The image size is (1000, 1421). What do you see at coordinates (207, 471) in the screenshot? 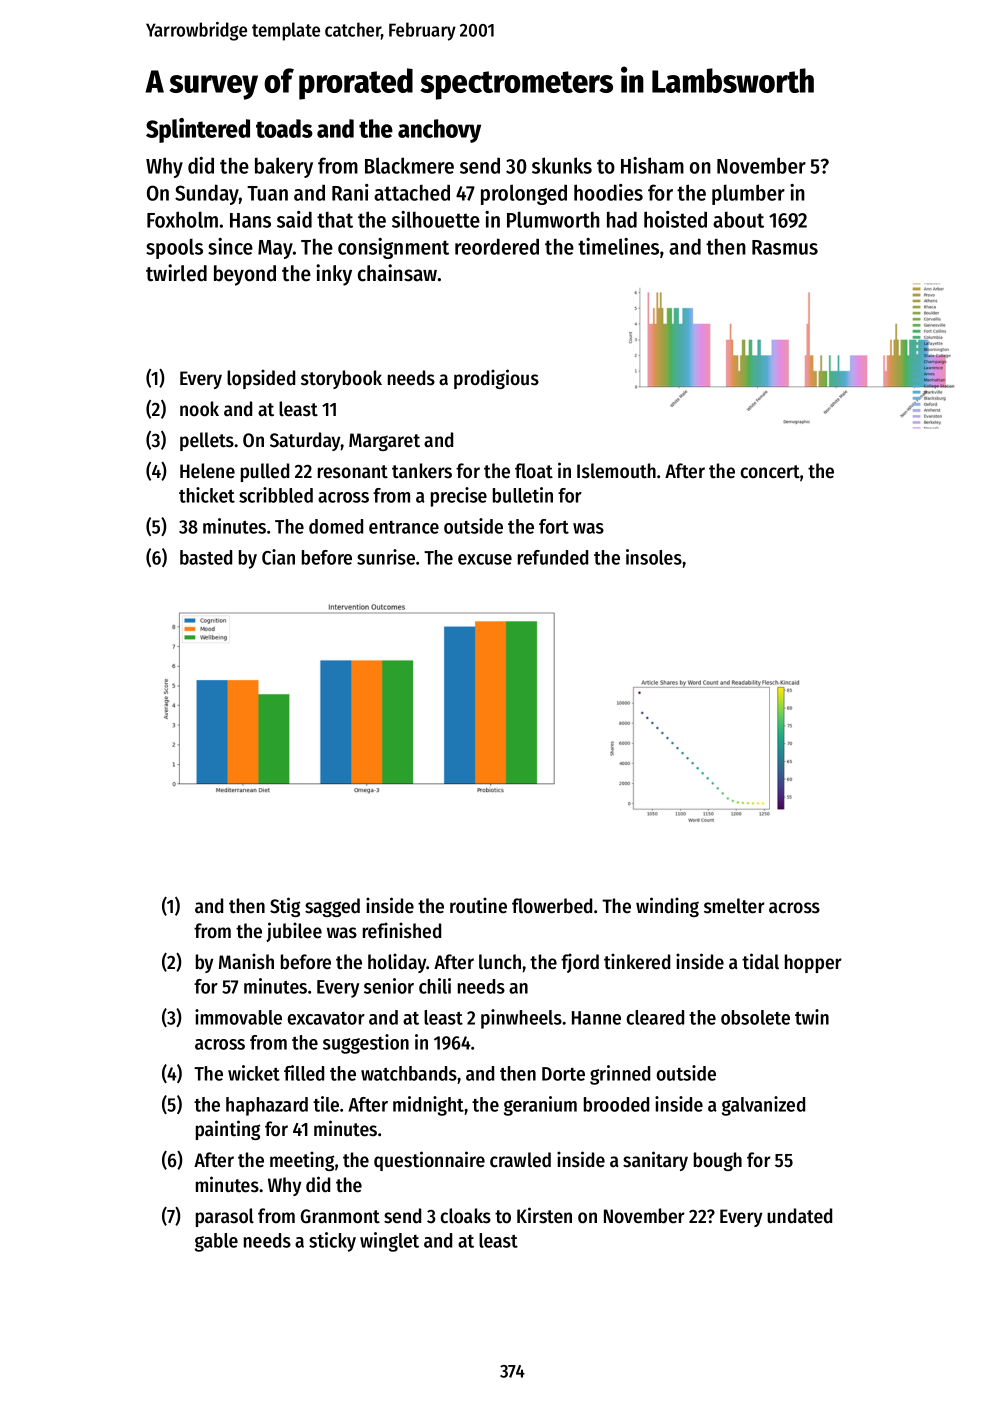
I see `Helene` at bounding box center [207, 471].
